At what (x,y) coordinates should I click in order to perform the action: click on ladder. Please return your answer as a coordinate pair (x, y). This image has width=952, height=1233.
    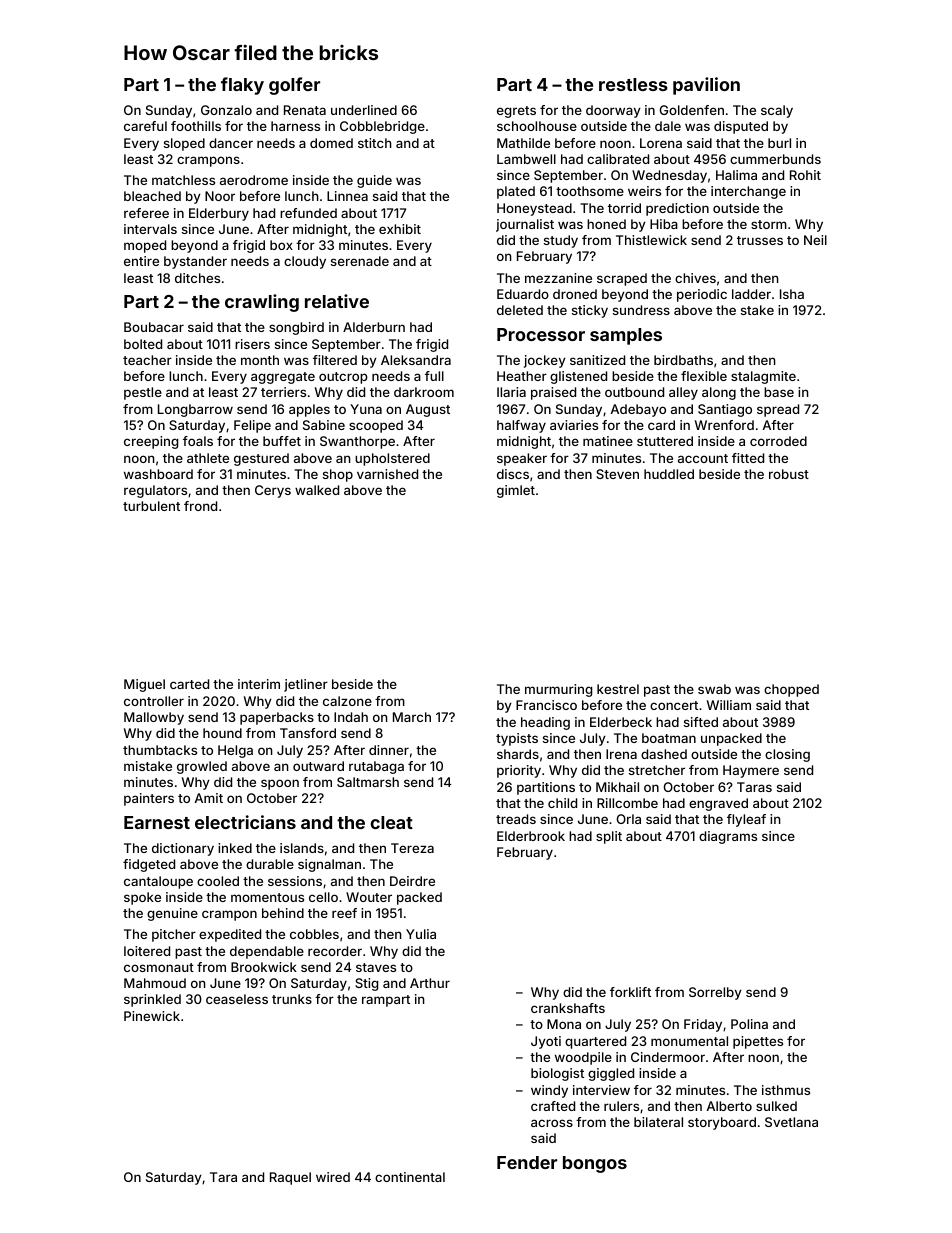
    Looking at the image, I should click on (751, 294).
